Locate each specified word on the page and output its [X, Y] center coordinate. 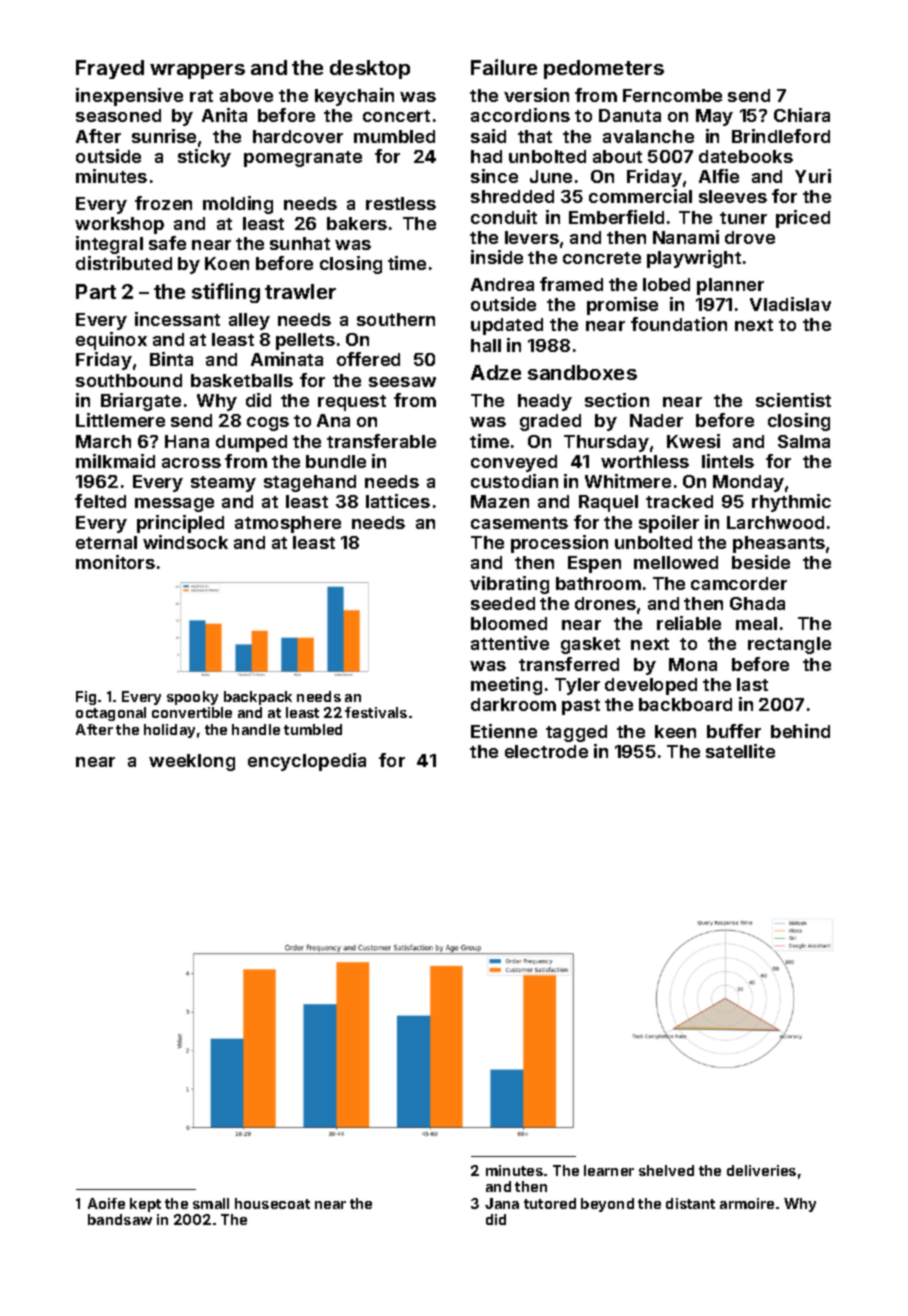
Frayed [110, 69]
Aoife [106, 1203]
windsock [185, 542]
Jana [502, 1203]
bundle [336, 461]
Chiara [802, 115]
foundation [679, 324]
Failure [504, 67]
